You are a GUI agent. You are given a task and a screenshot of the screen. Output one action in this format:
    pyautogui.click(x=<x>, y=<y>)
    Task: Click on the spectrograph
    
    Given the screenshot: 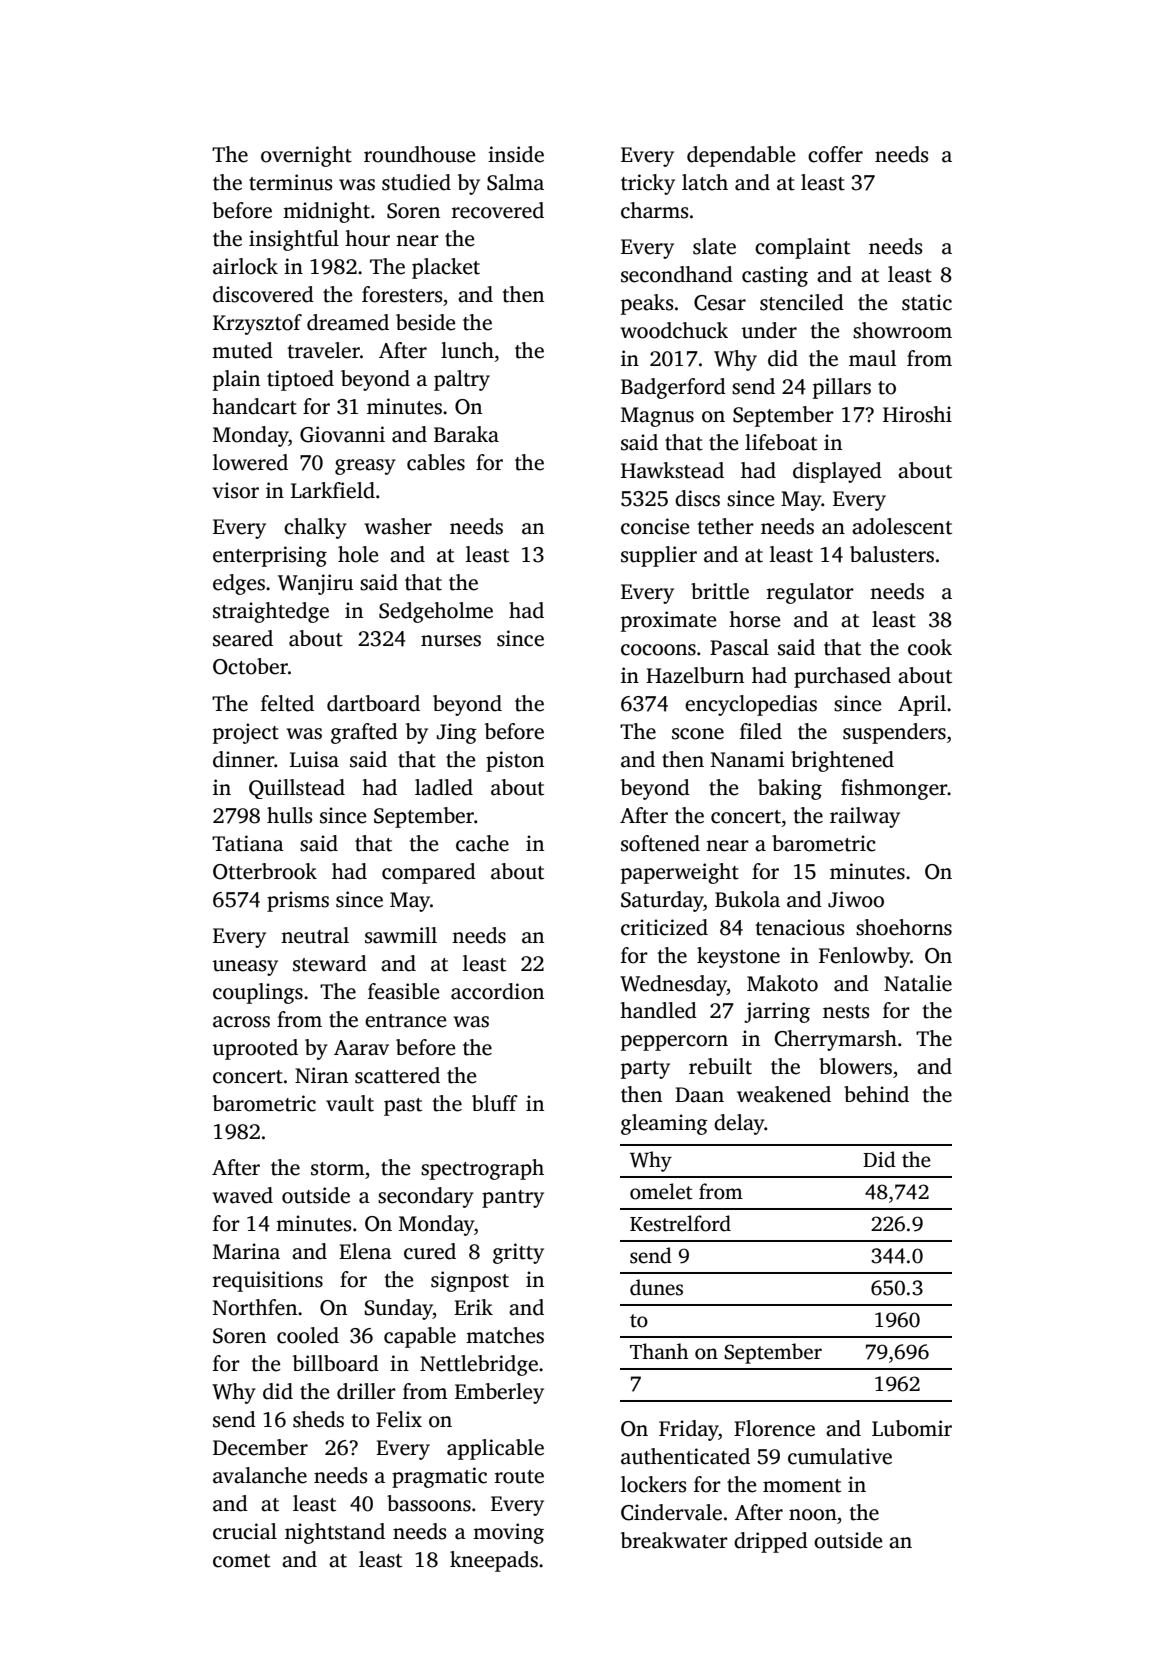 What is the action you would take?
    pyautogui.click(x=482, y=1169)
